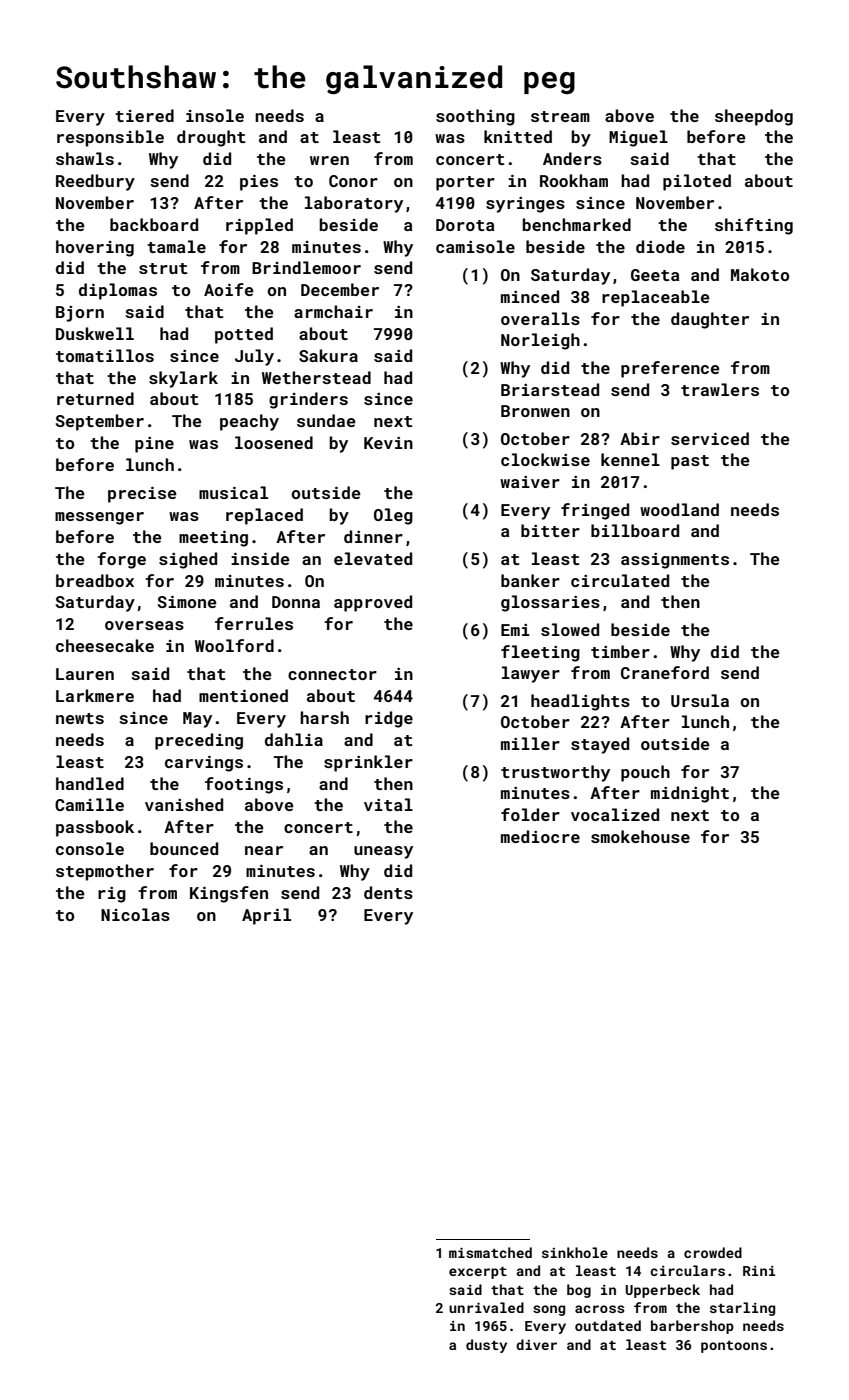 This document has width=849, height=1400. I want to click on insole, so click(215, 115).
